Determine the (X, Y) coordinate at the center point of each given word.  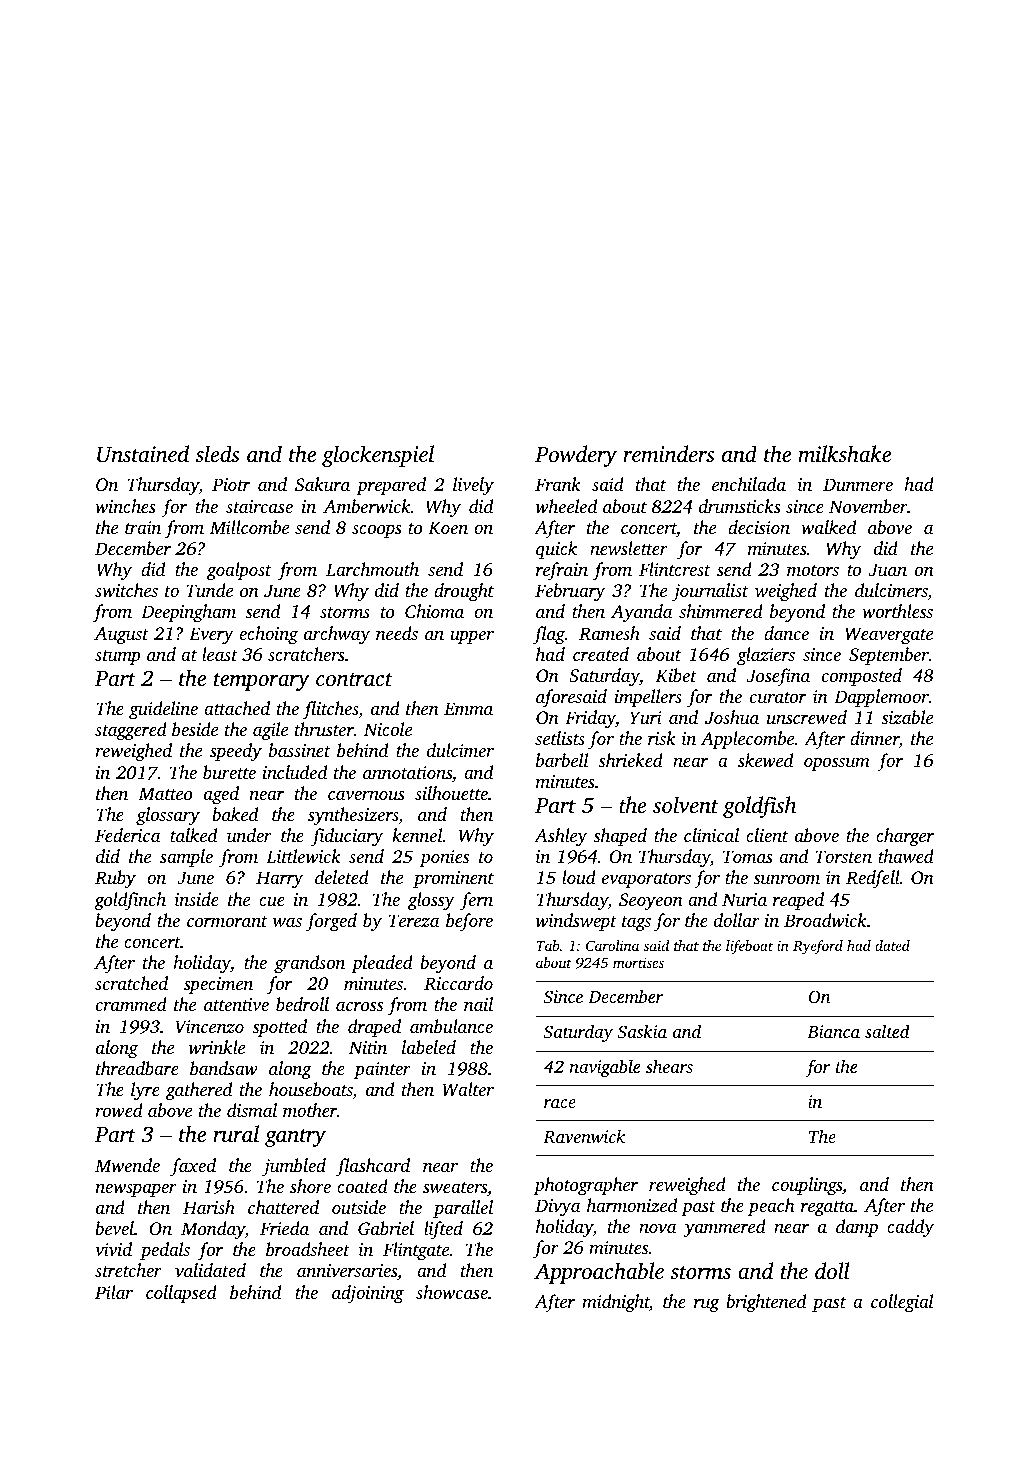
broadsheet (308, 1249)
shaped (620, 837)
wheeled (566, 506)
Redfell (873, 879)
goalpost (239, 571)
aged (221, 795)
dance (786, 633)
